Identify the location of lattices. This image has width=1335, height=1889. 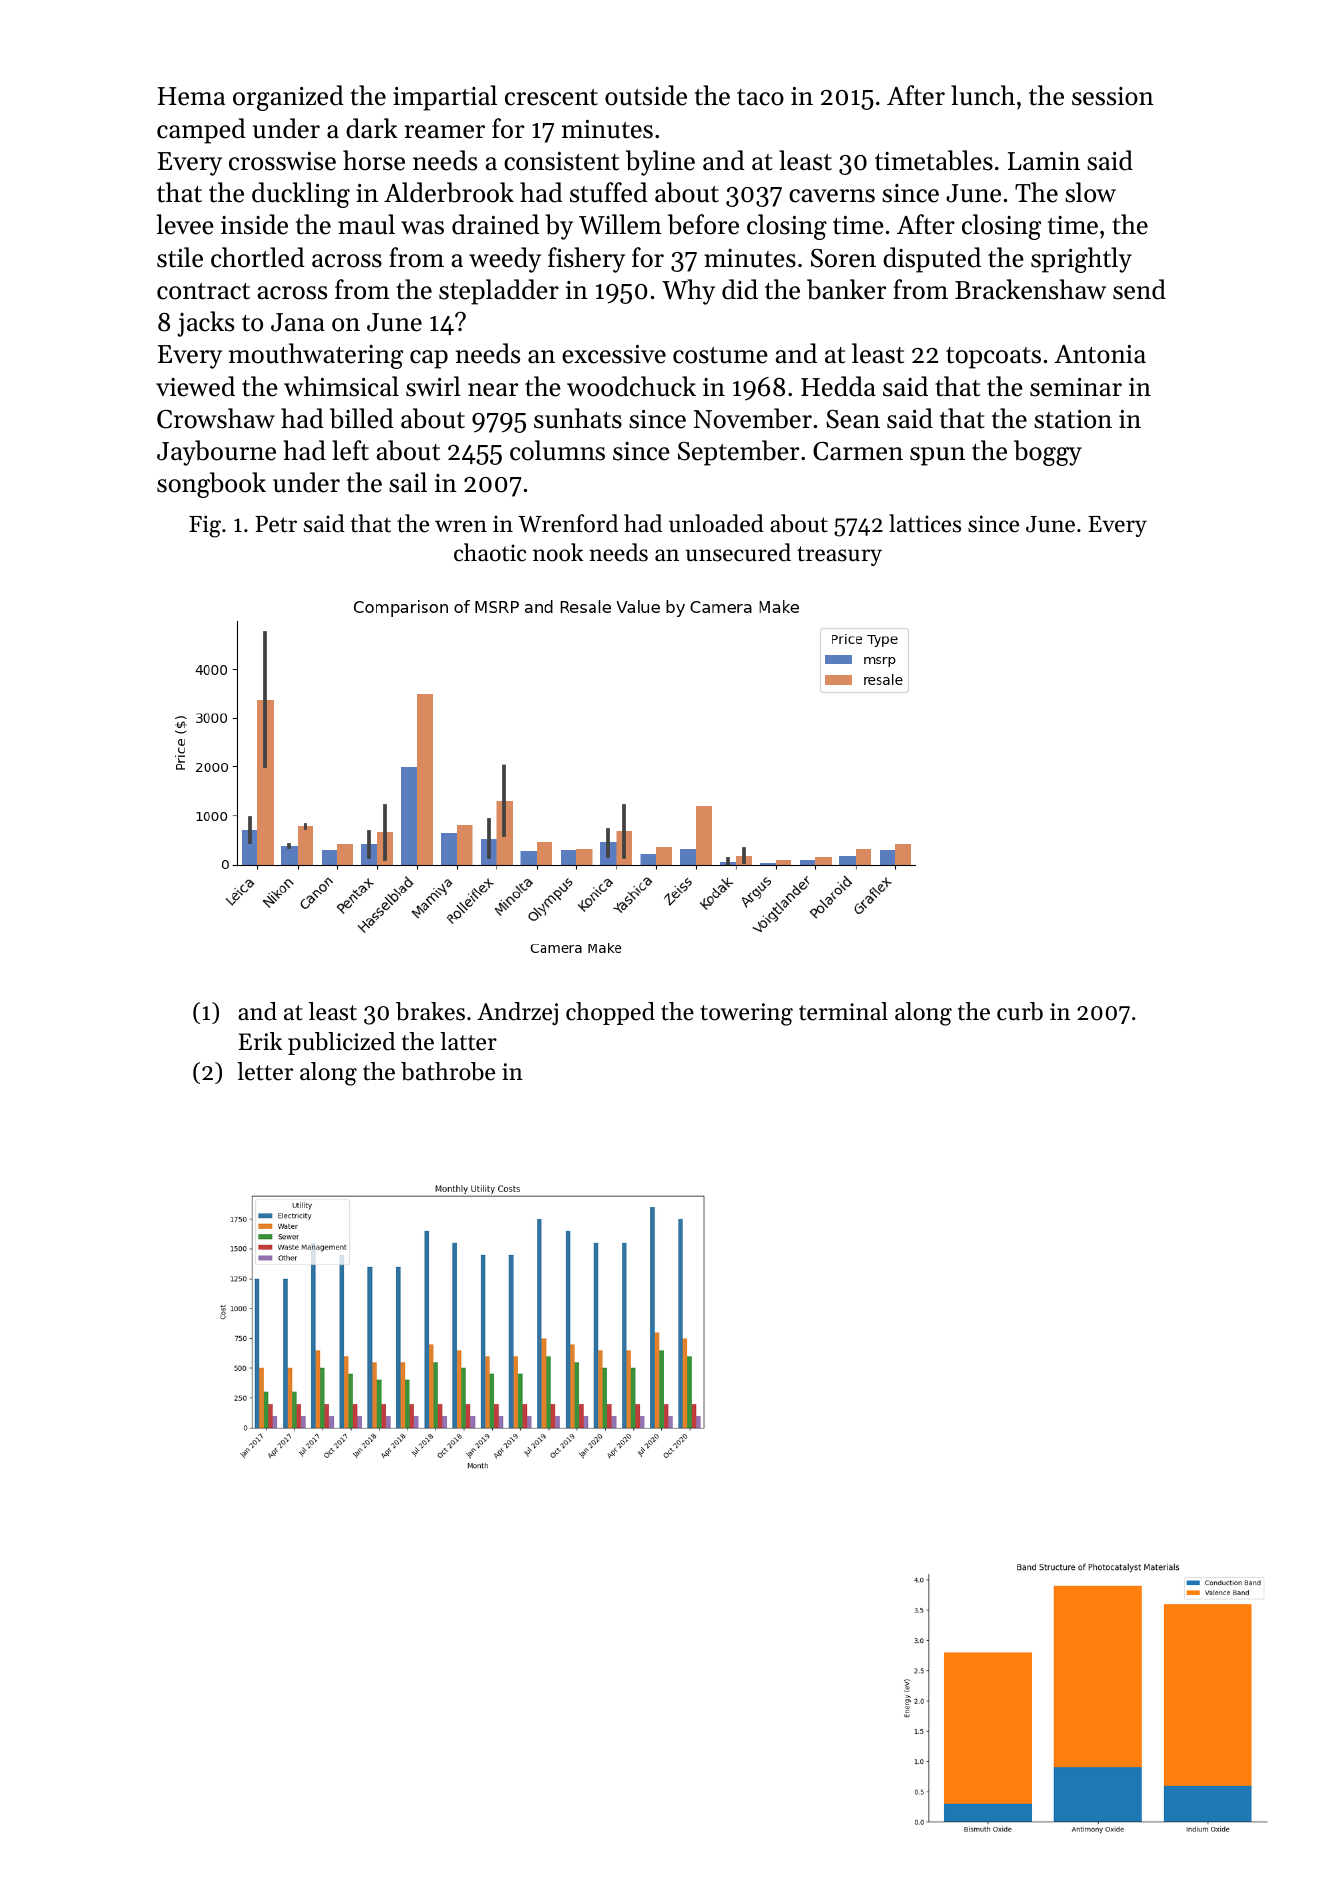
(925, 523).
